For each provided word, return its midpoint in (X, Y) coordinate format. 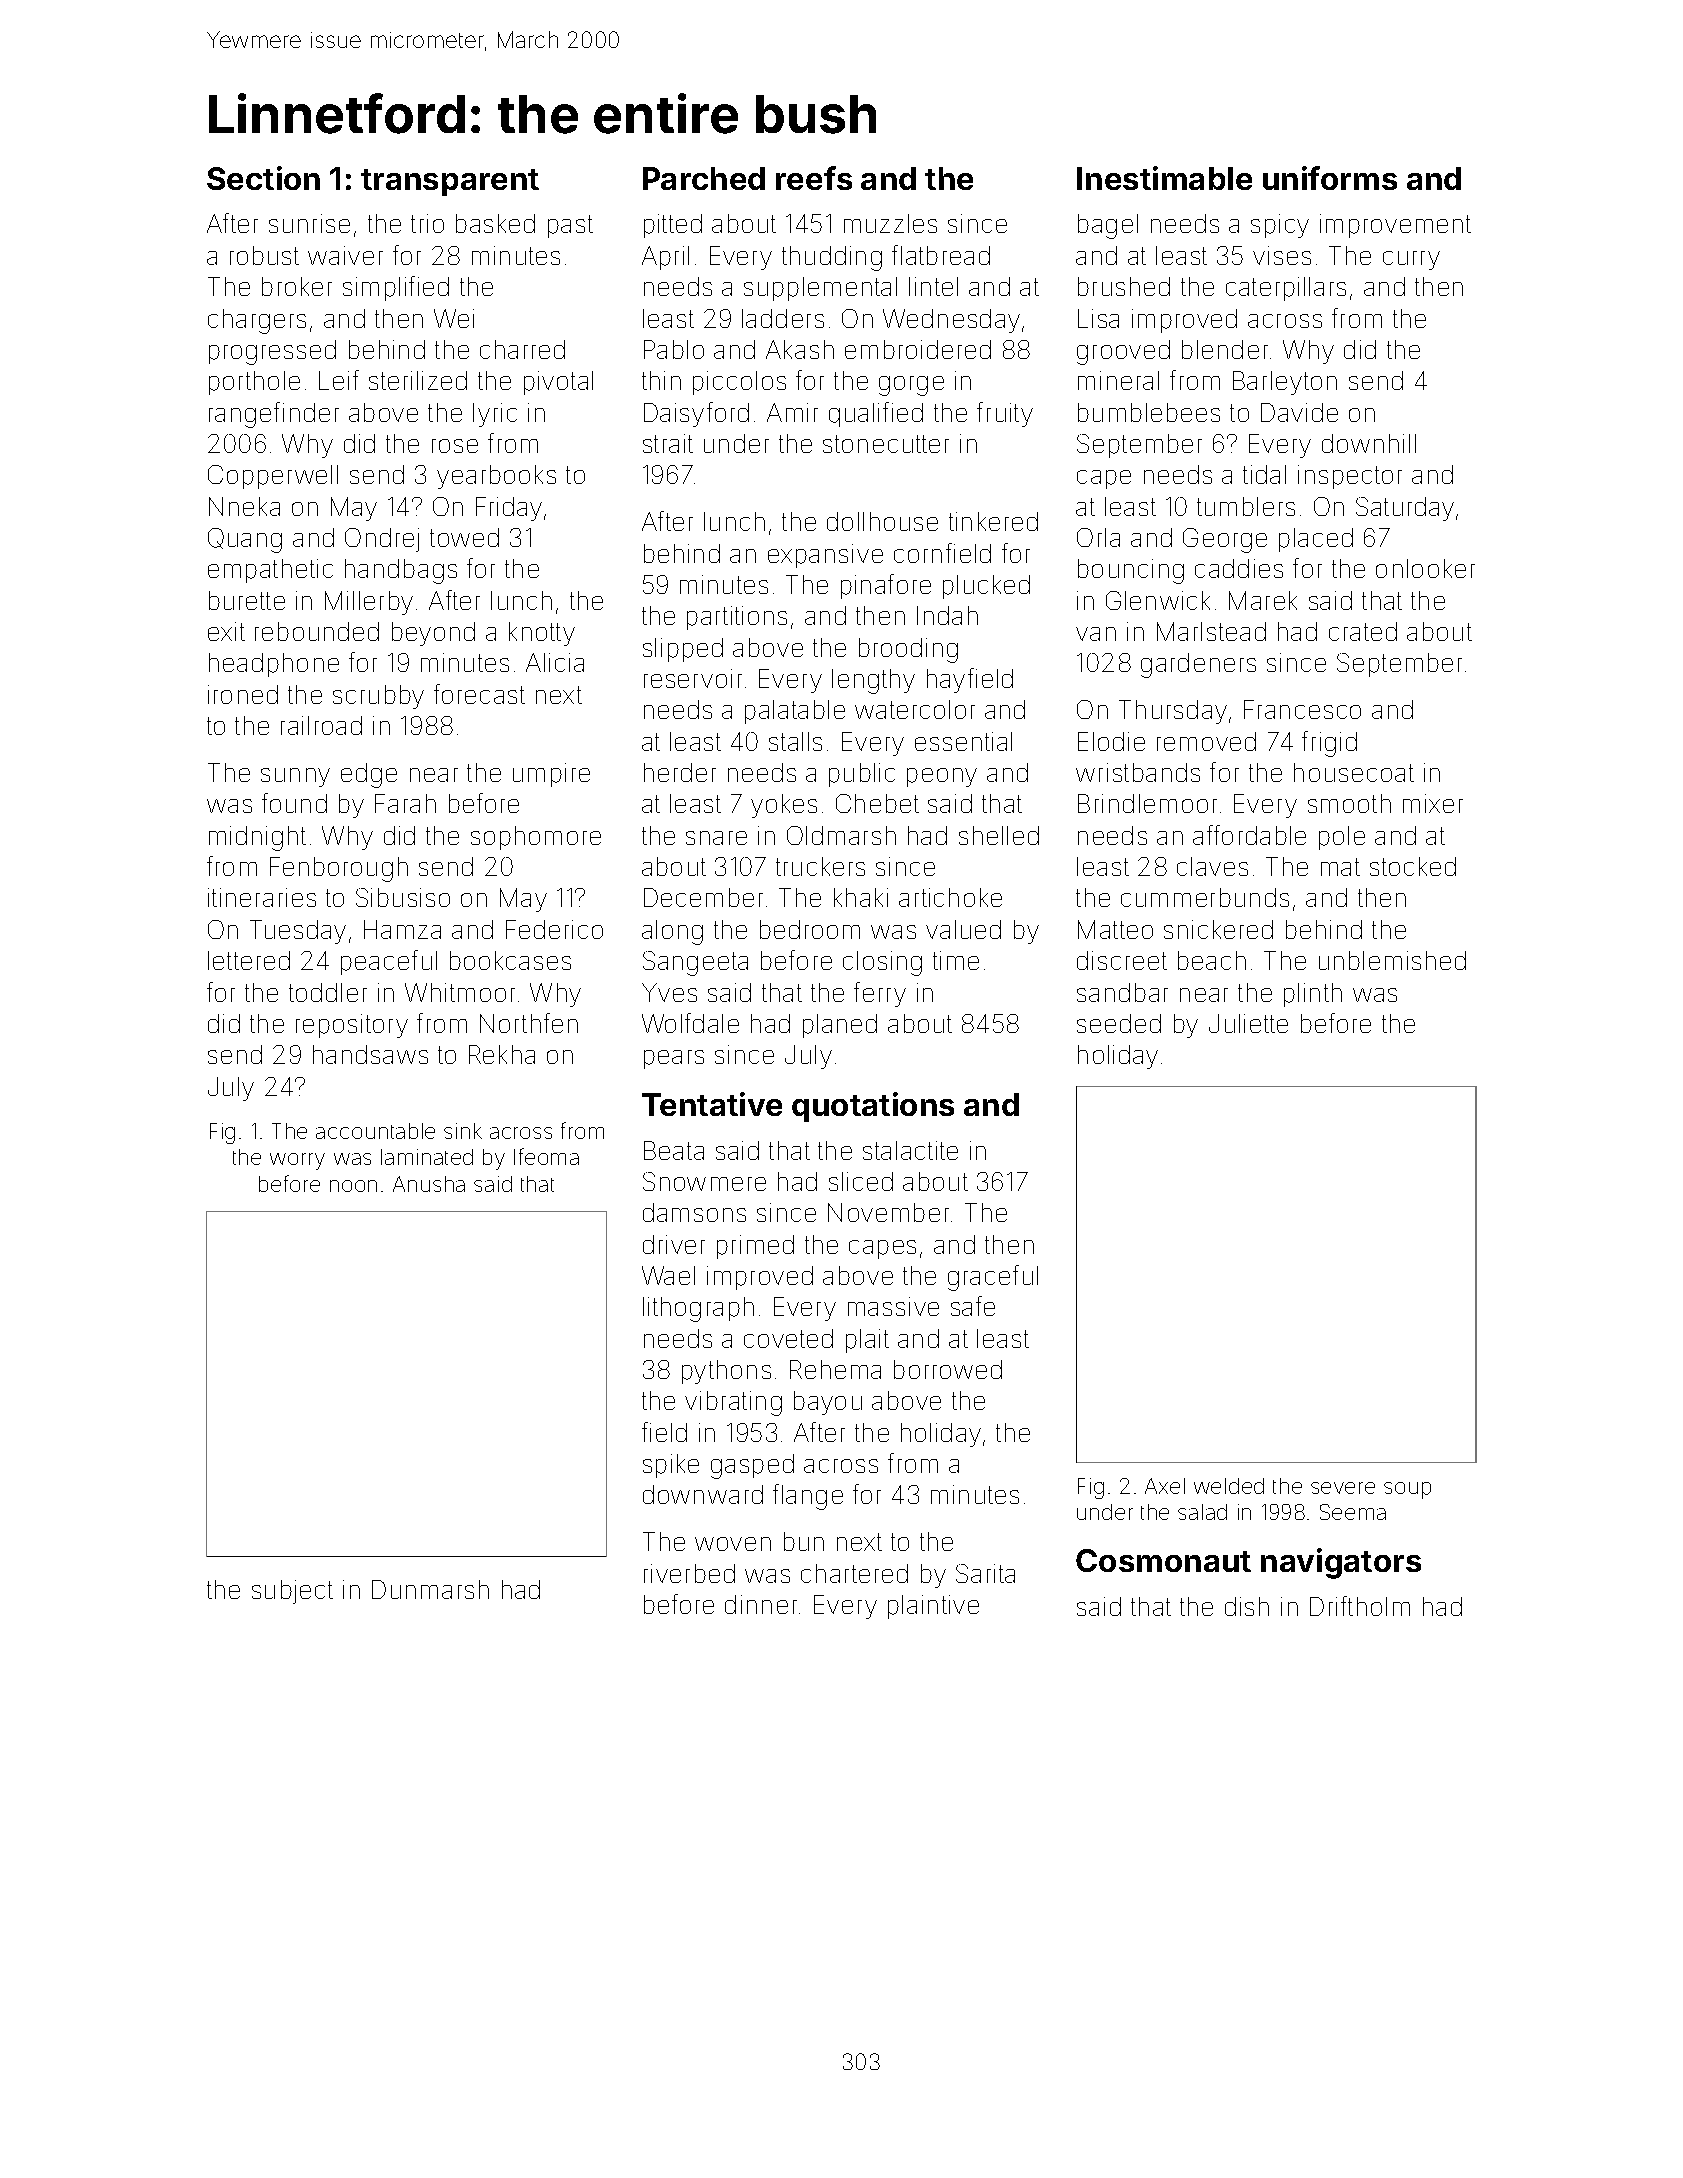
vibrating (733, 1403)
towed (464, 537)
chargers (257, 321)
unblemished (1392, 960)
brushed (1124, 286)
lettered (249, 960)
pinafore (886, 586)
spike (671, 1466)
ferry (880, 994)
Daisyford (696, 414)
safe (973, 1306)
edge (369, 775)
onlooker (1425, 568)
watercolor (915, 709)
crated (1363, 631)
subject (292, 1592)
